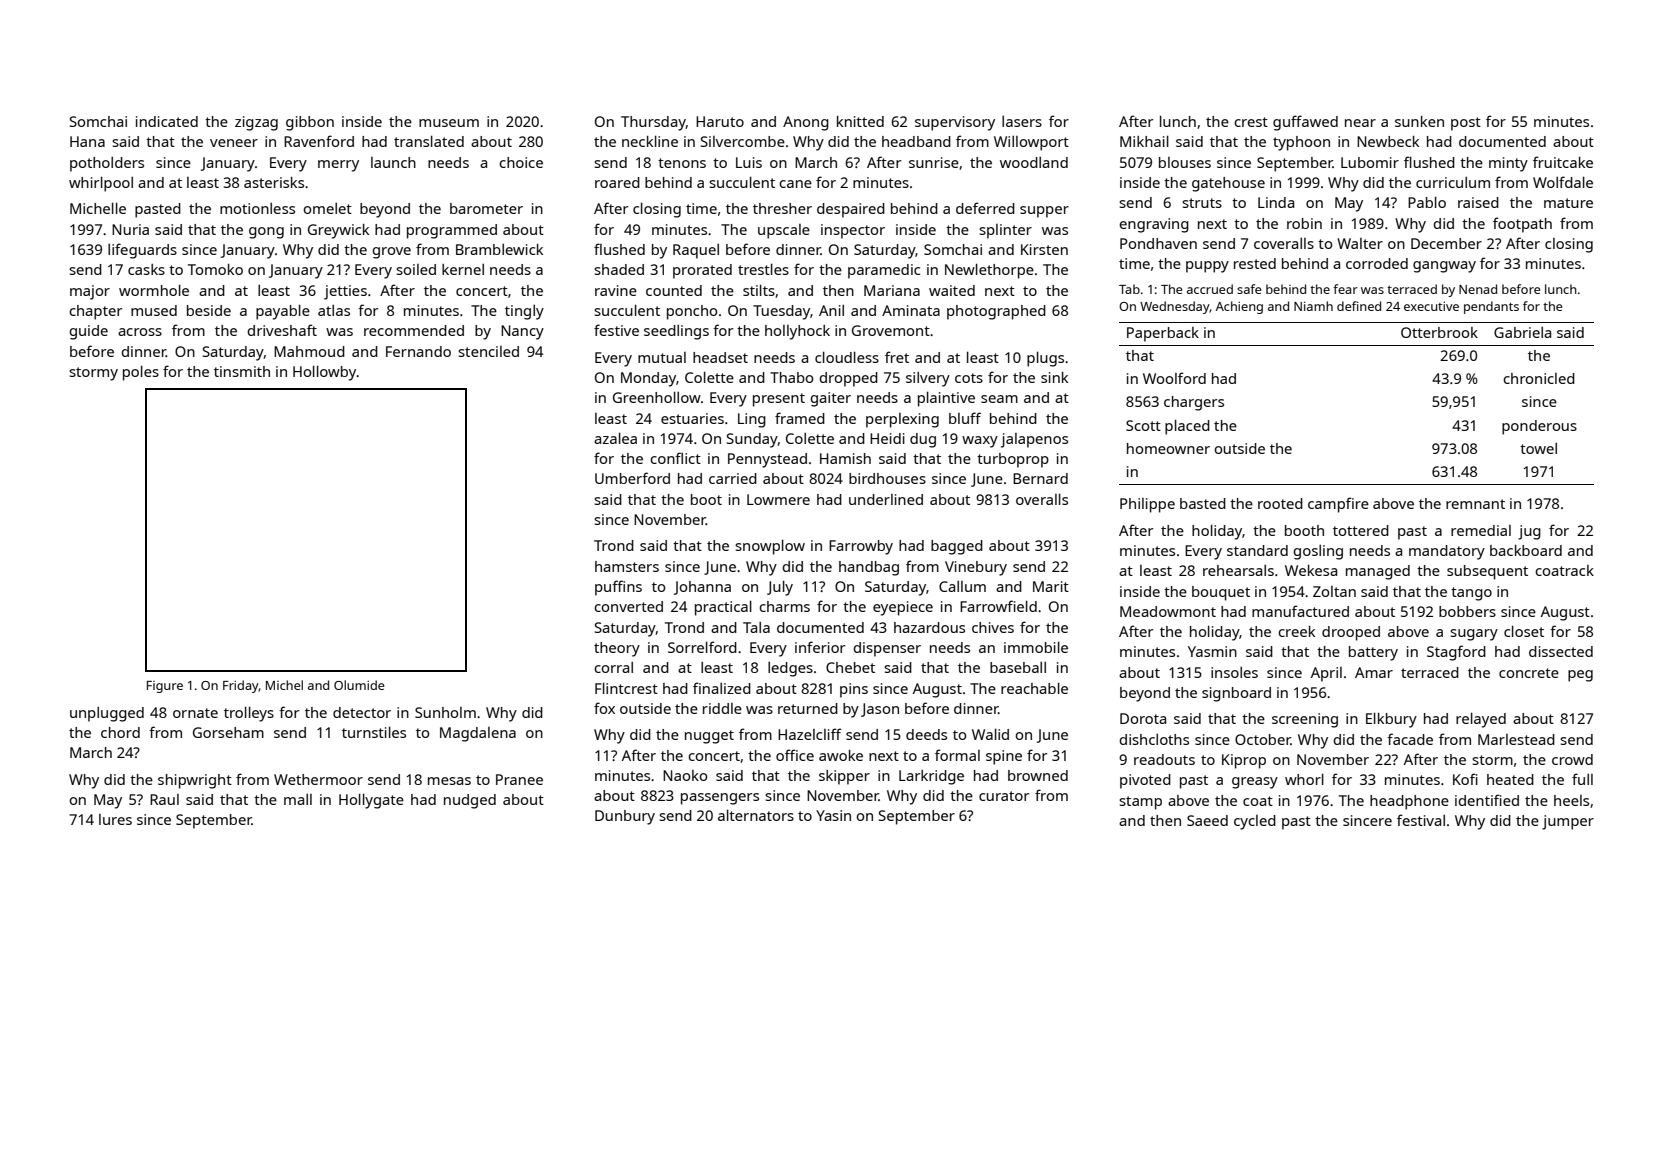 Image resolution: width=1663 pixels, height=1176 pixels. Describe the element at coordinates (146, 269) in the screenshot. I see `casks` at that location.
